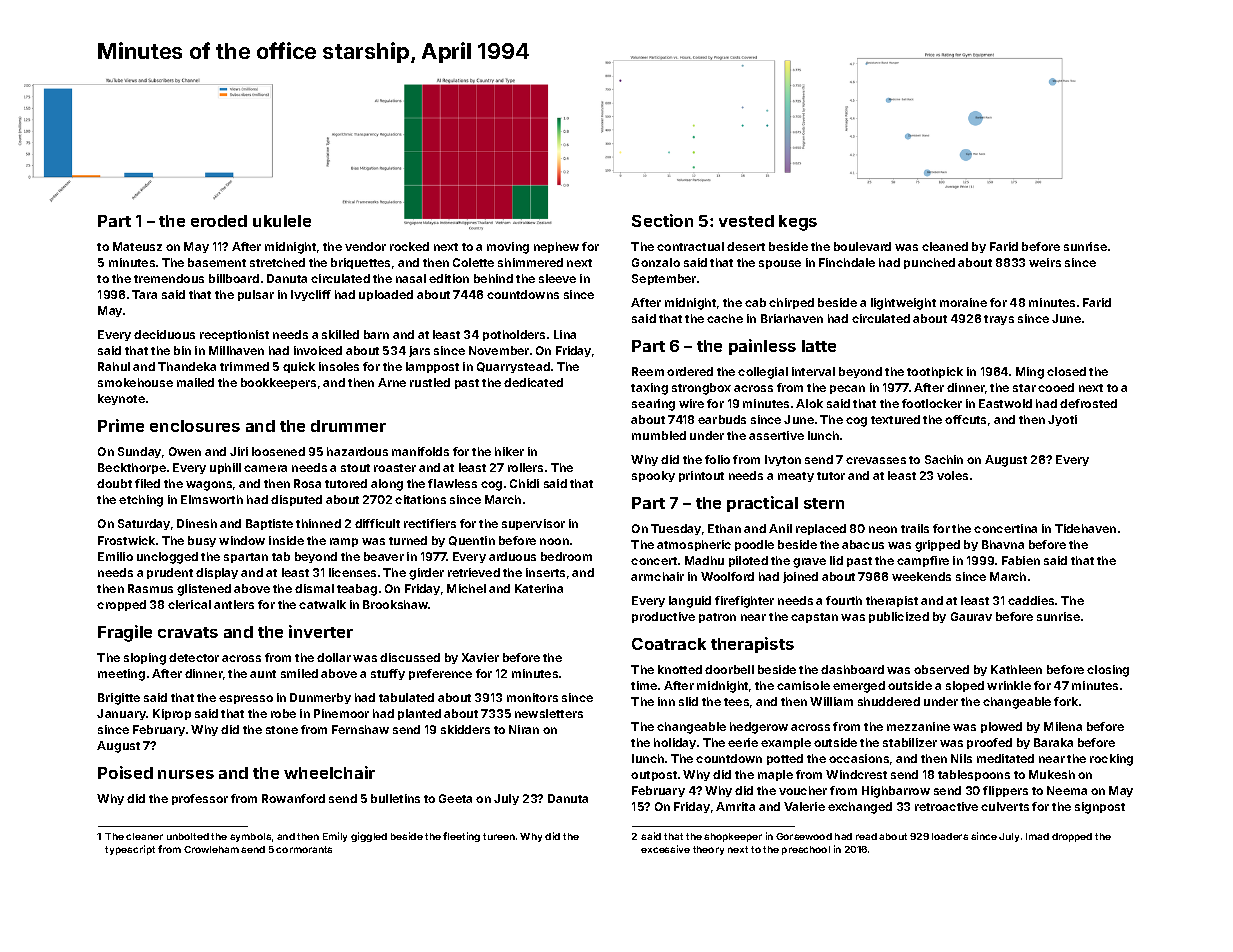  Describe the element at coordinates (780, 264) in the document. I see `spouse` at that location.
